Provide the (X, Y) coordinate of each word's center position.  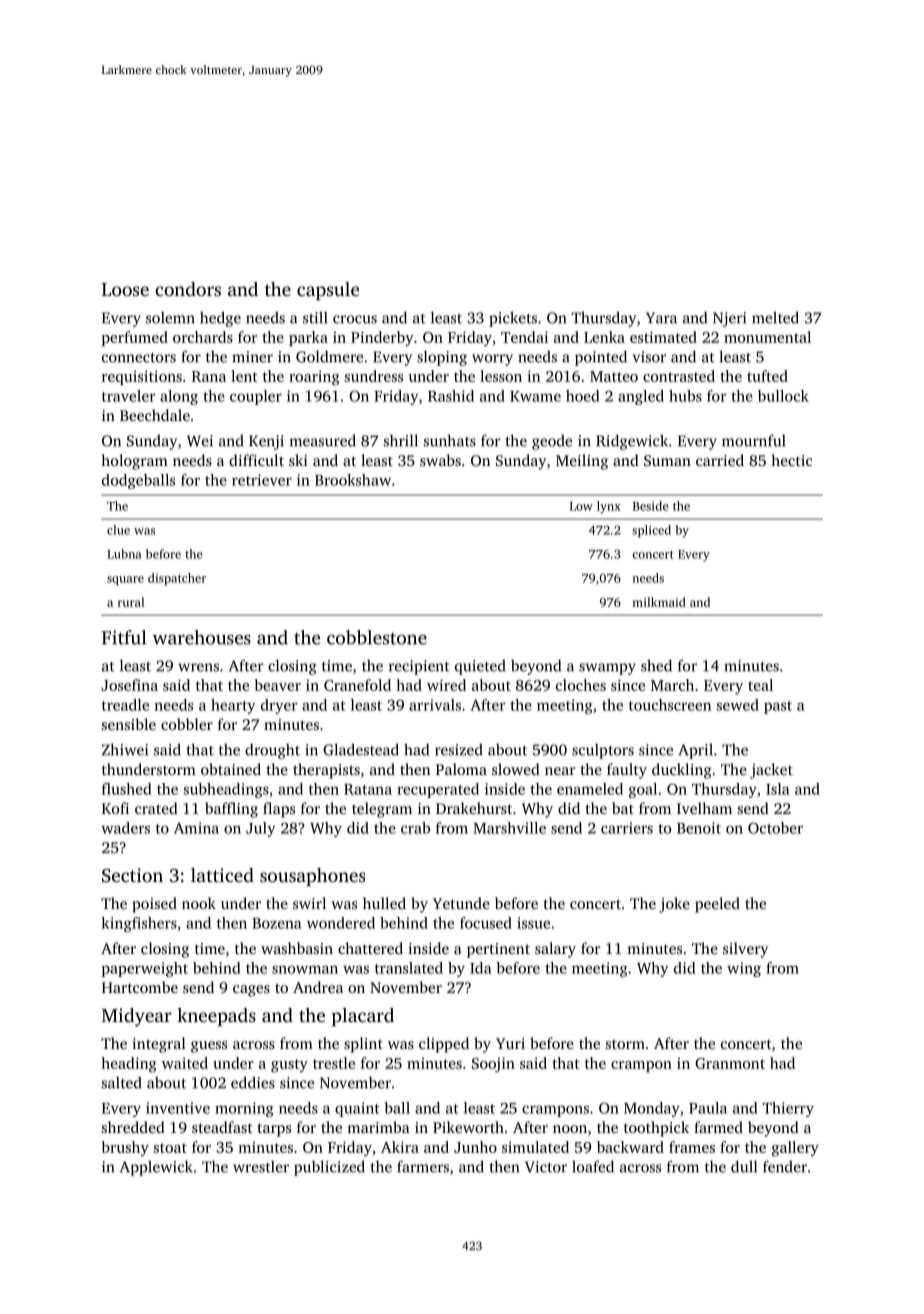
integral (159, 1045)
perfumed (135, 338)
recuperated (438, 790)
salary (555, 950)
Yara (661, 318)
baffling (231, 810)
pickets (513, 319)
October (775, 828)
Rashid (451, 396)
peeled (717, 905)
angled (641, 397)
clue (118, 530)
